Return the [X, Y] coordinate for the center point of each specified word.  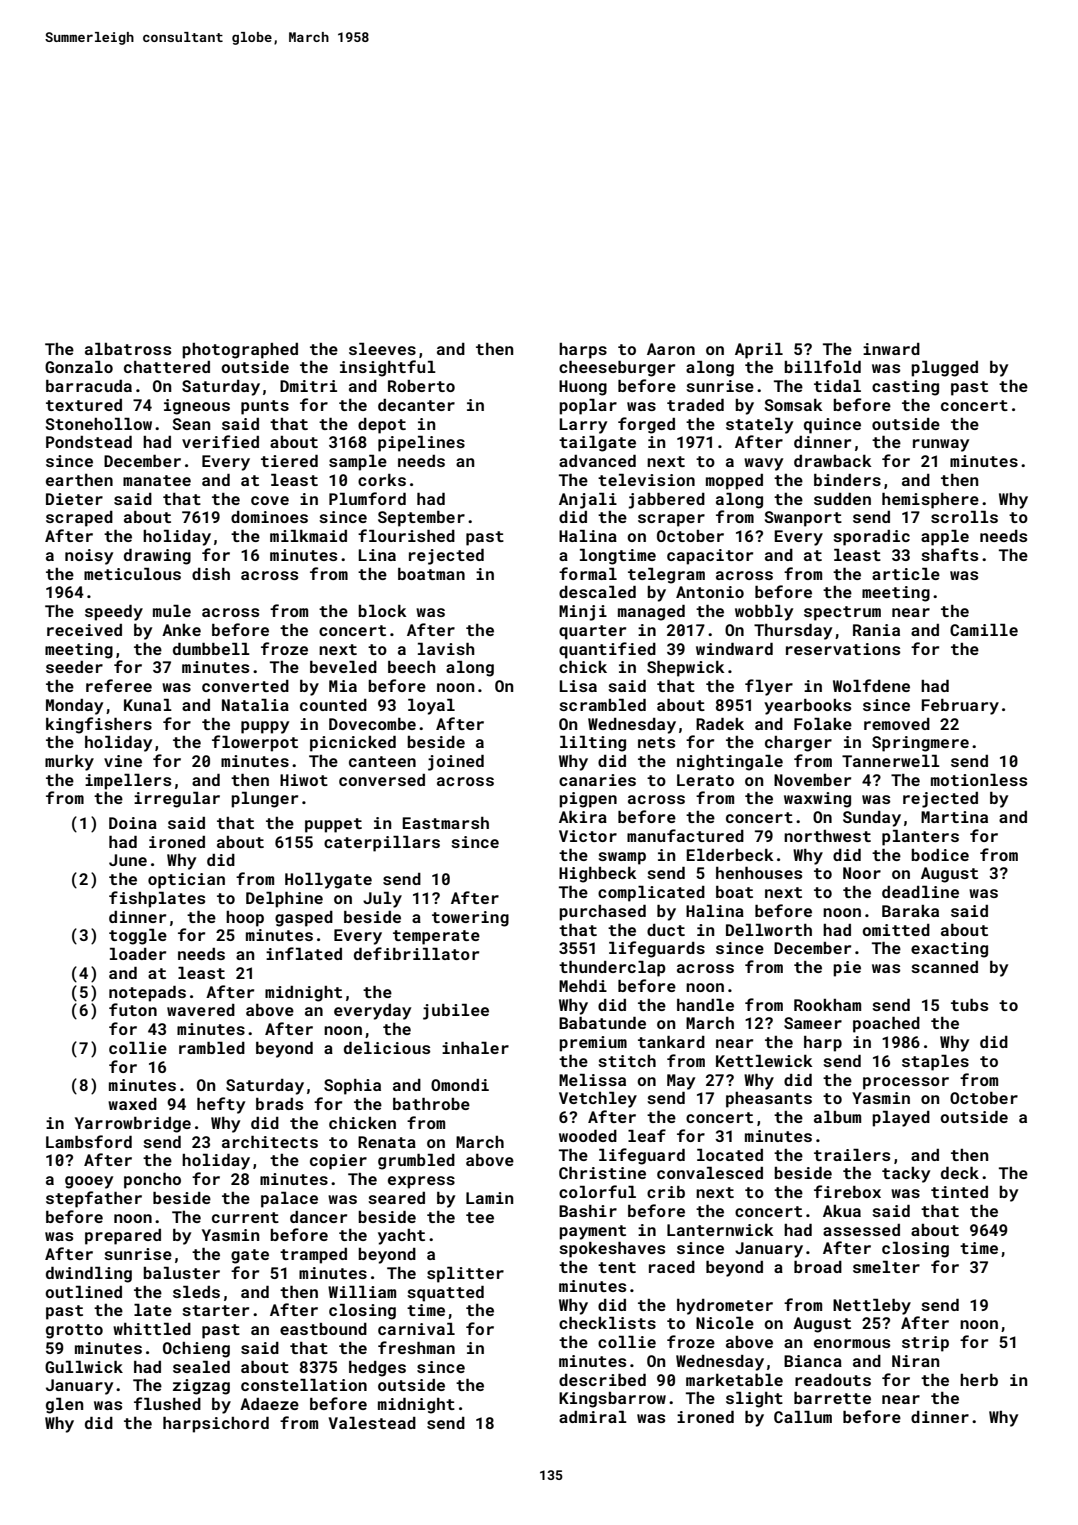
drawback [833, 461]
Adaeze [269, 1404]
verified [220, 441]
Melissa [592, 1080]
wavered [201, 1010]
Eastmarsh [445, 823]
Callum [803, 1417]
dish [211, 574]
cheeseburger [617, 369]
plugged [944, 369]
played [901, 1119]
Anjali [588, 501]
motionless [979, 780]
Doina [133, 823]
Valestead [372, 1423]
